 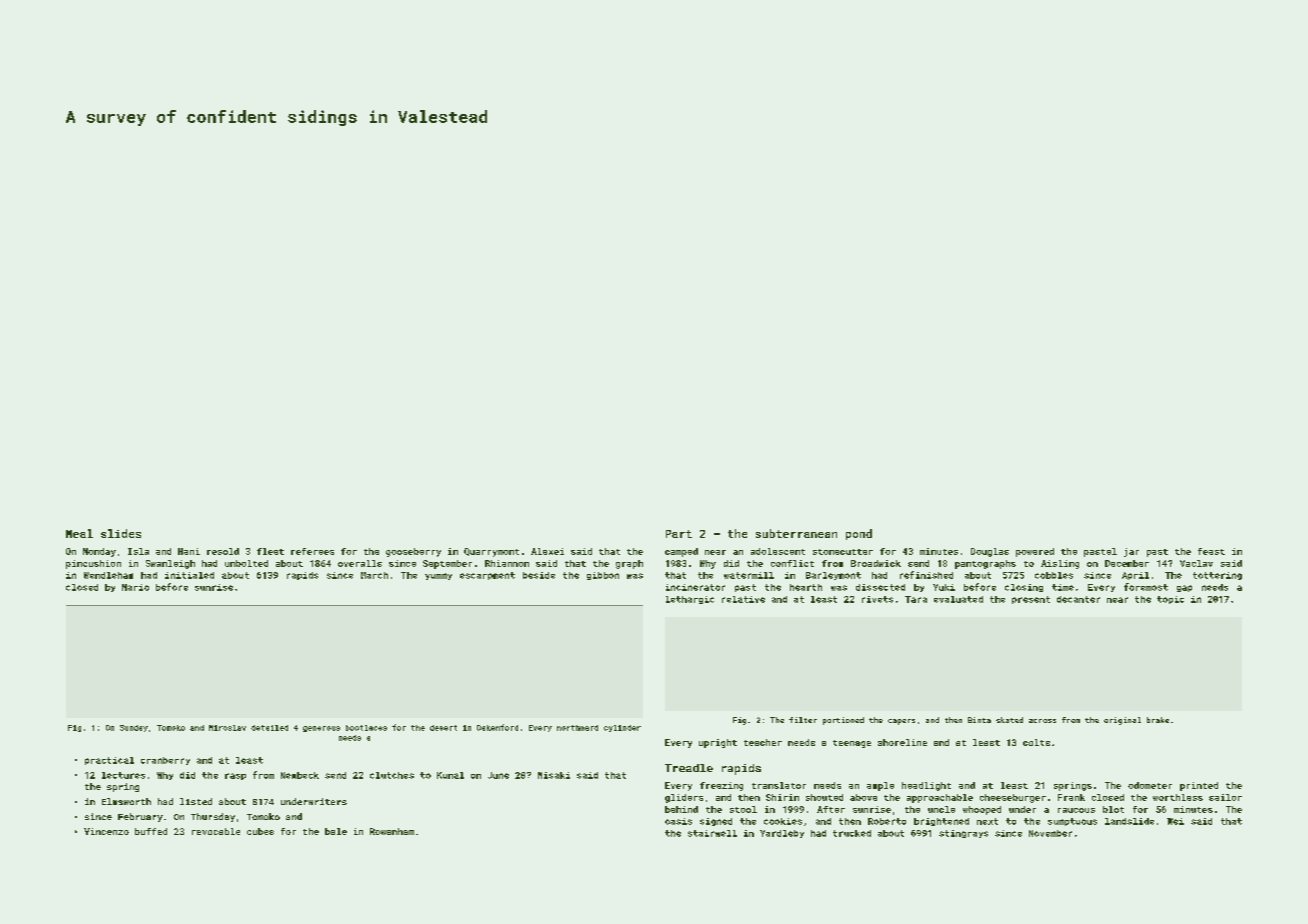 I want to click on original, so click(x=1122, y=721).
